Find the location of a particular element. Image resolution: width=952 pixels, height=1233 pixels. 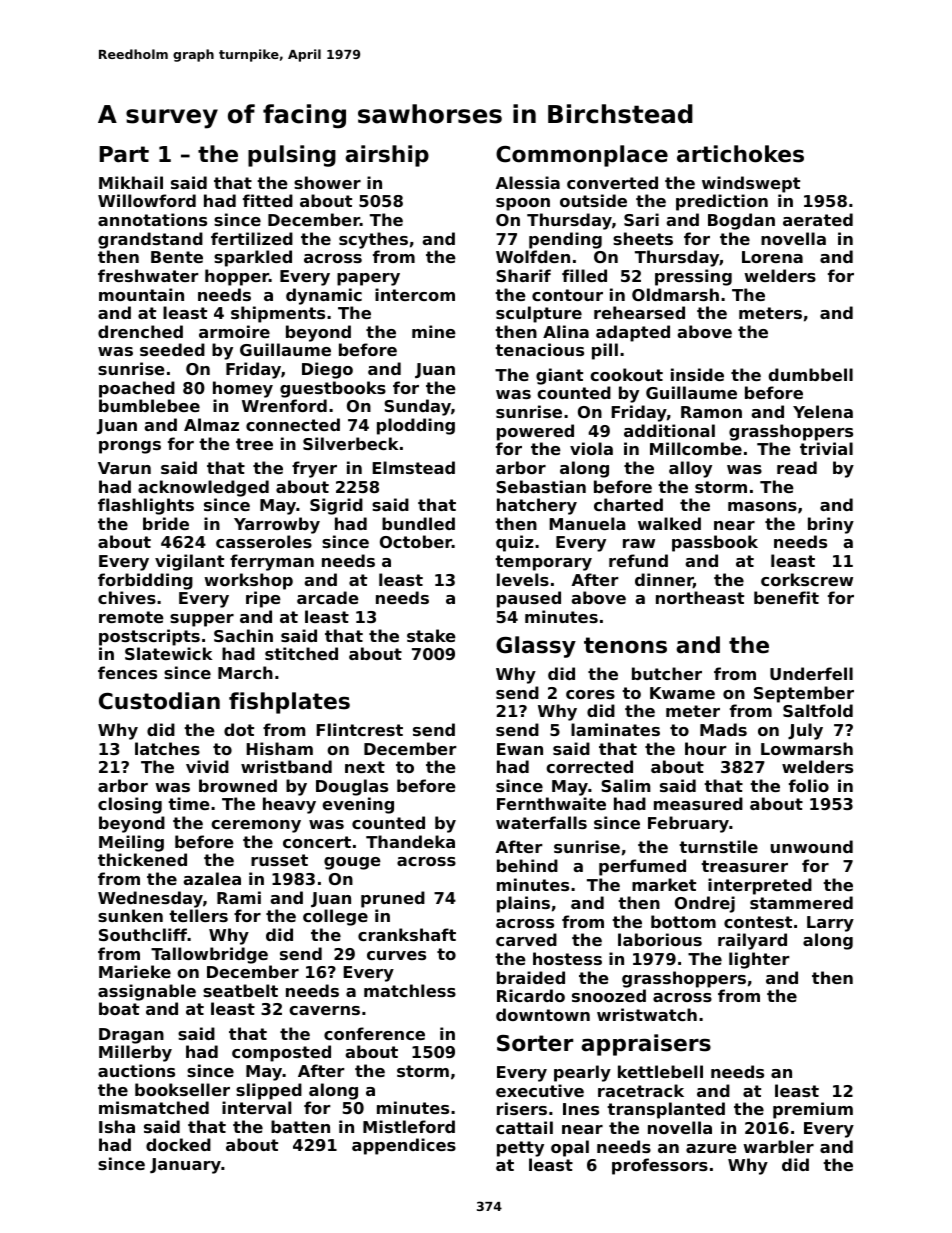

folio is located at coordinates (809, 785).
